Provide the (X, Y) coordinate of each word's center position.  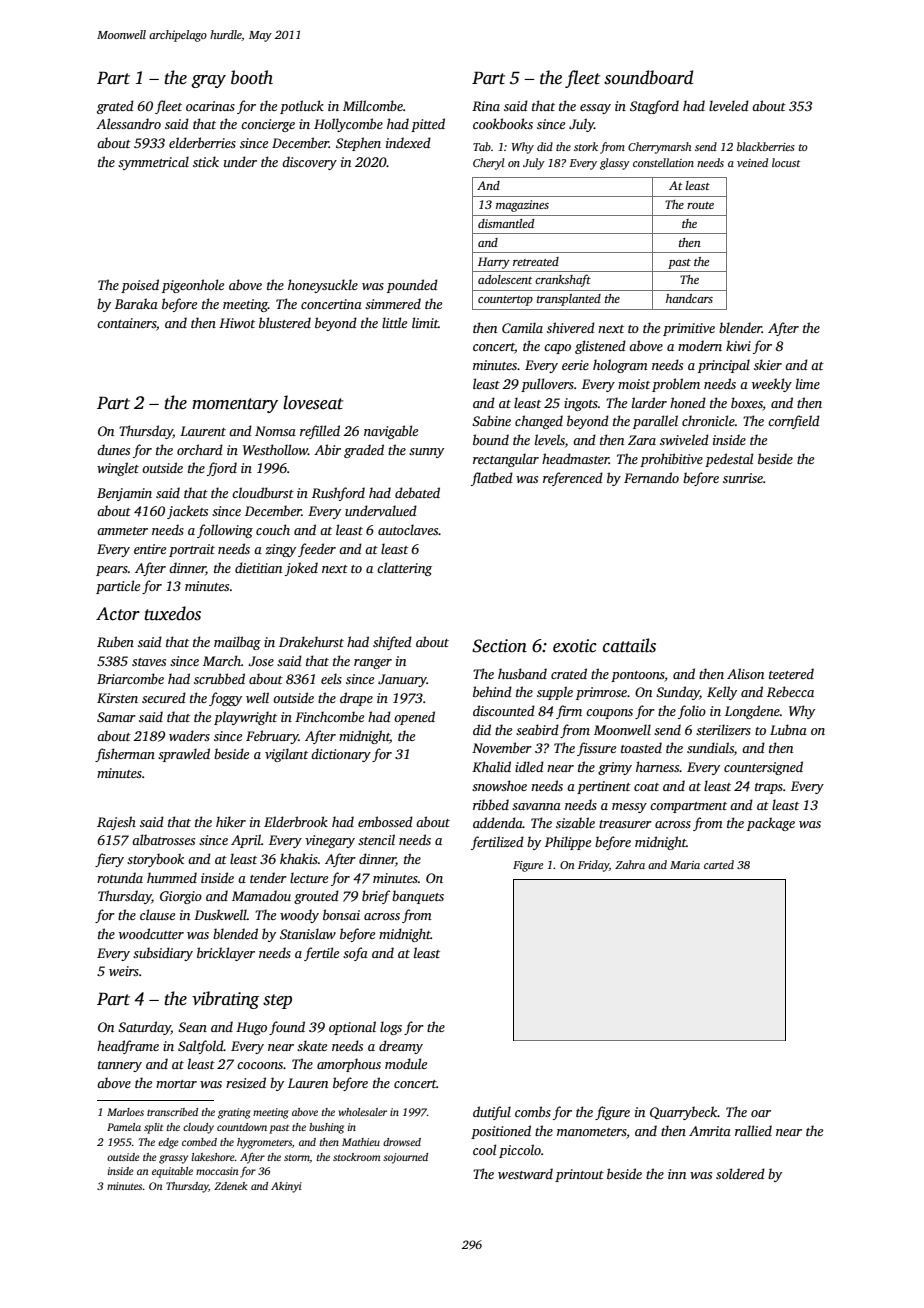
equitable (172, 1172)
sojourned (405, 1158)
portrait (192, 550)
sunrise (743, 478)
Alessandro (128, 123)
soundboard (648, 77)
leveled (729, 105)
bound (491, 439)
